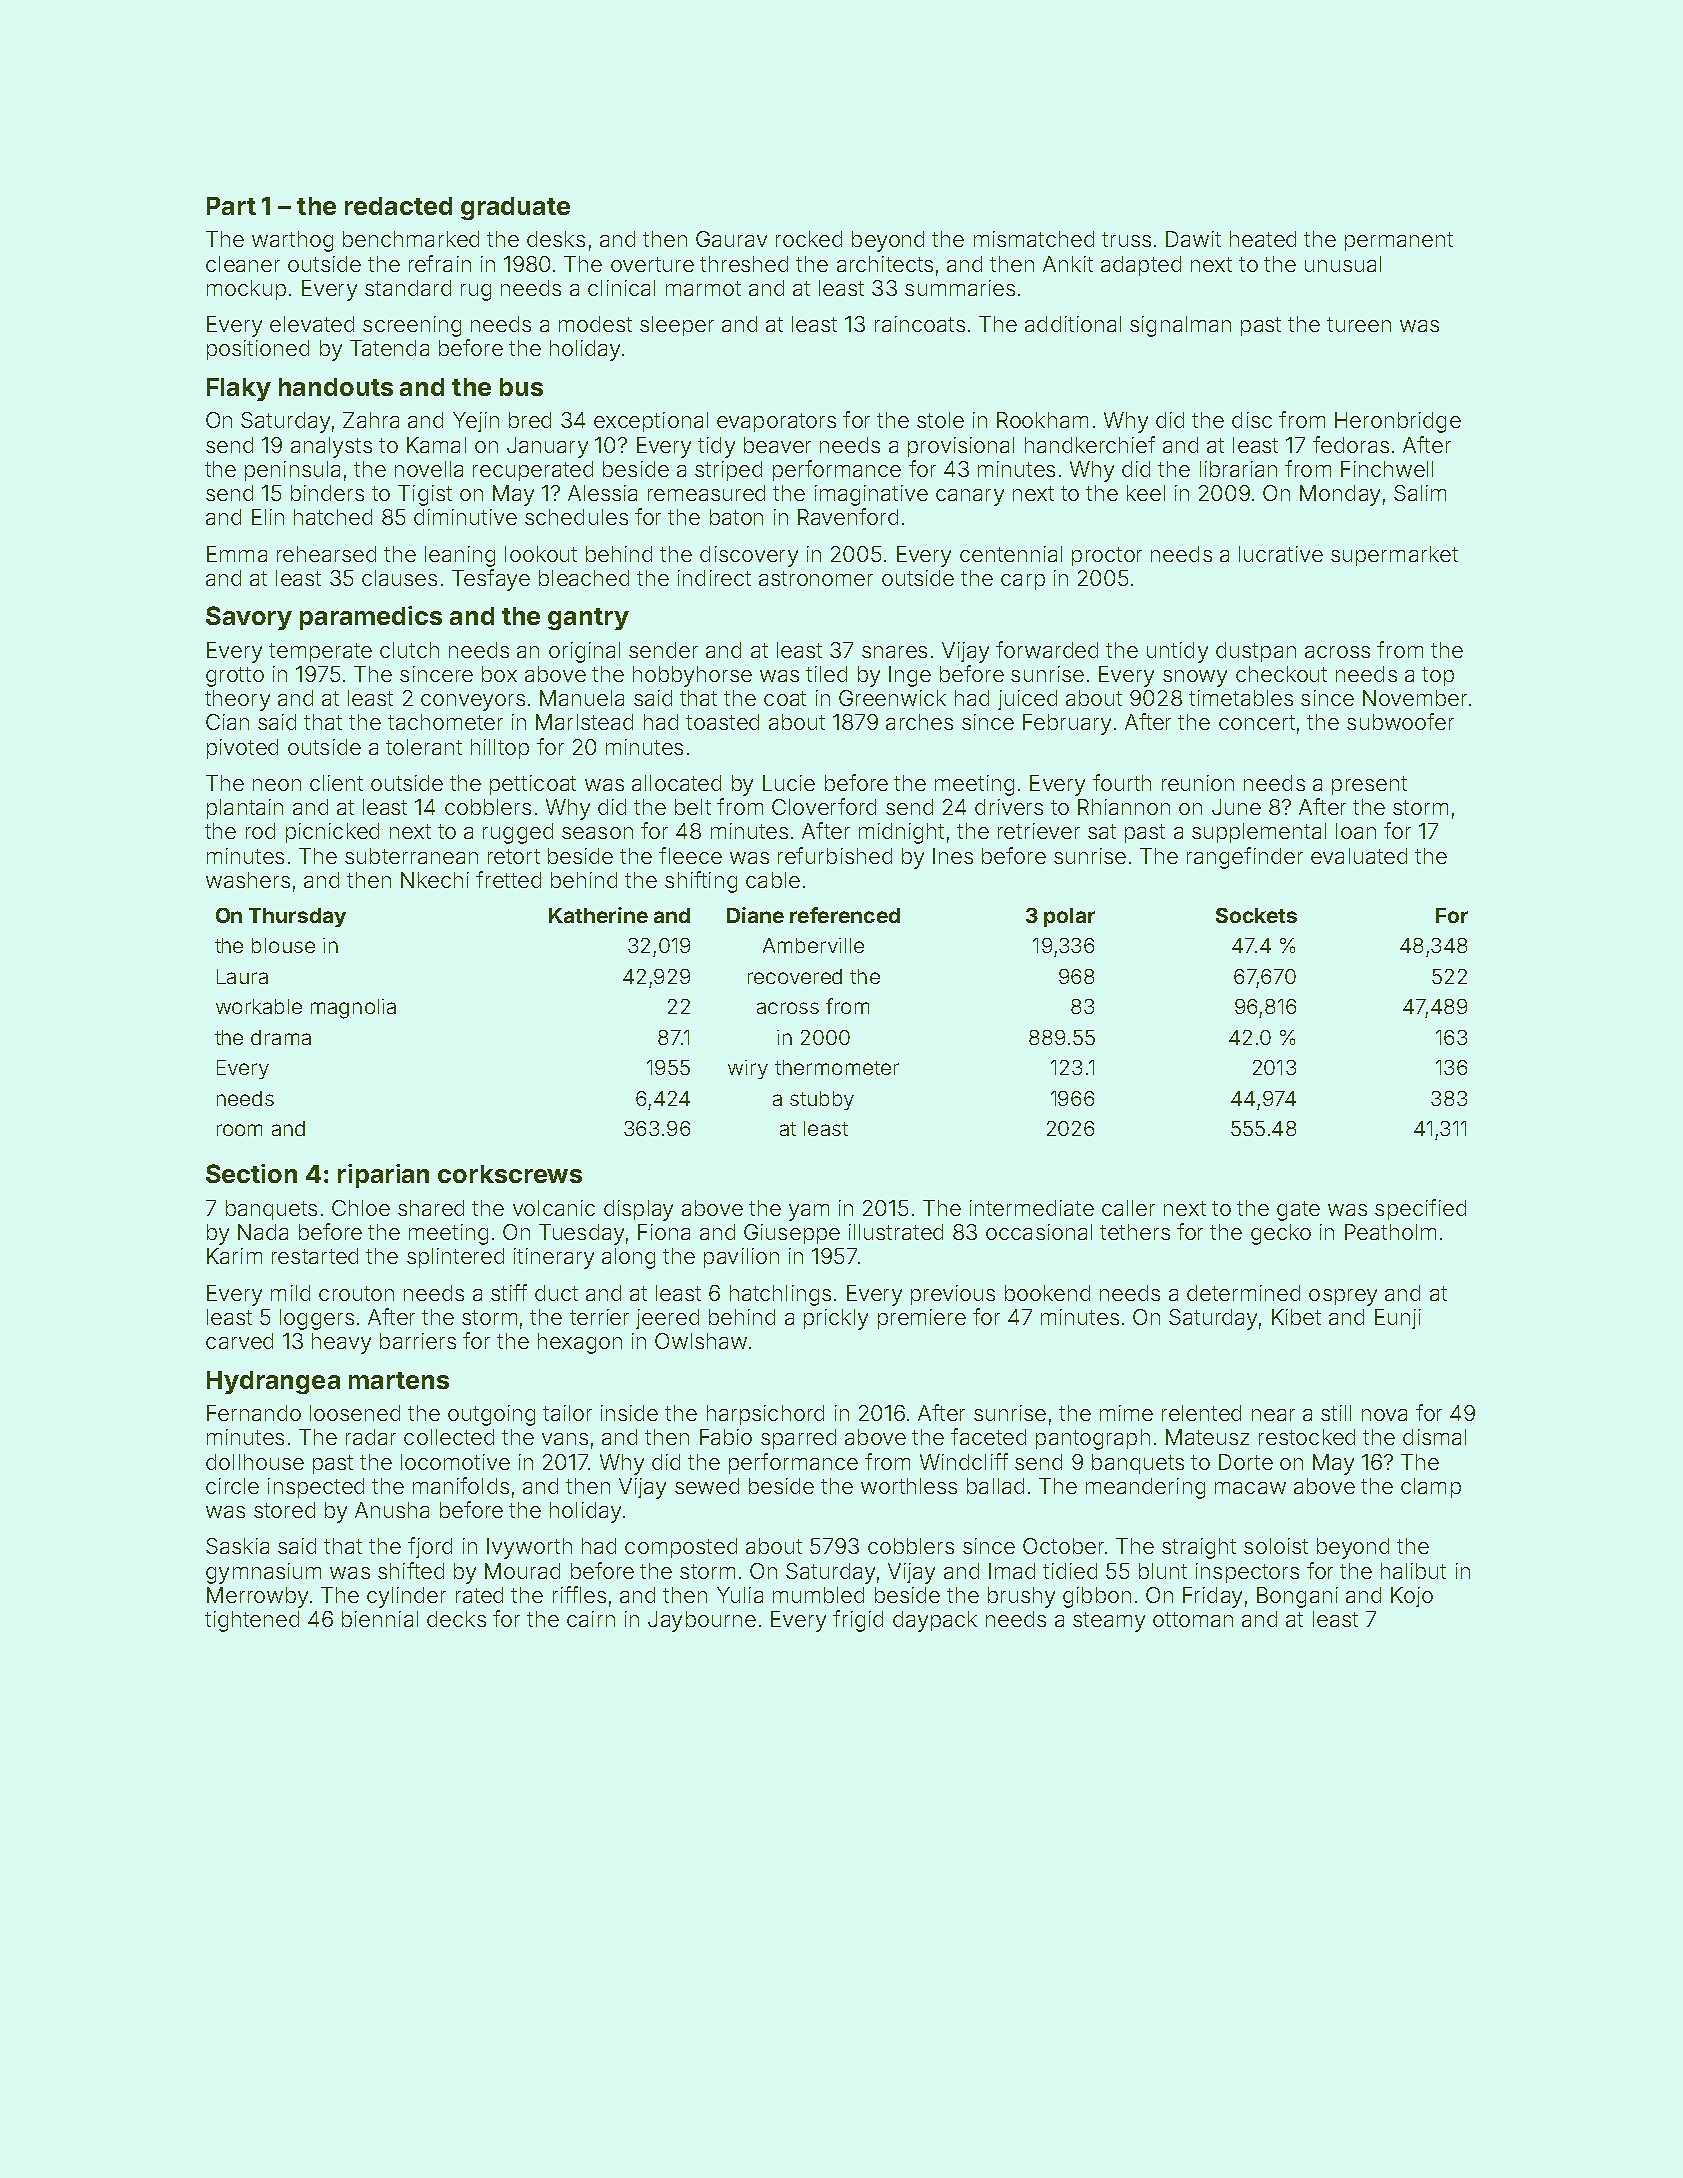 This screenshot has height=2178, width=1683. I want to click on tiled, so click(826, 674).
